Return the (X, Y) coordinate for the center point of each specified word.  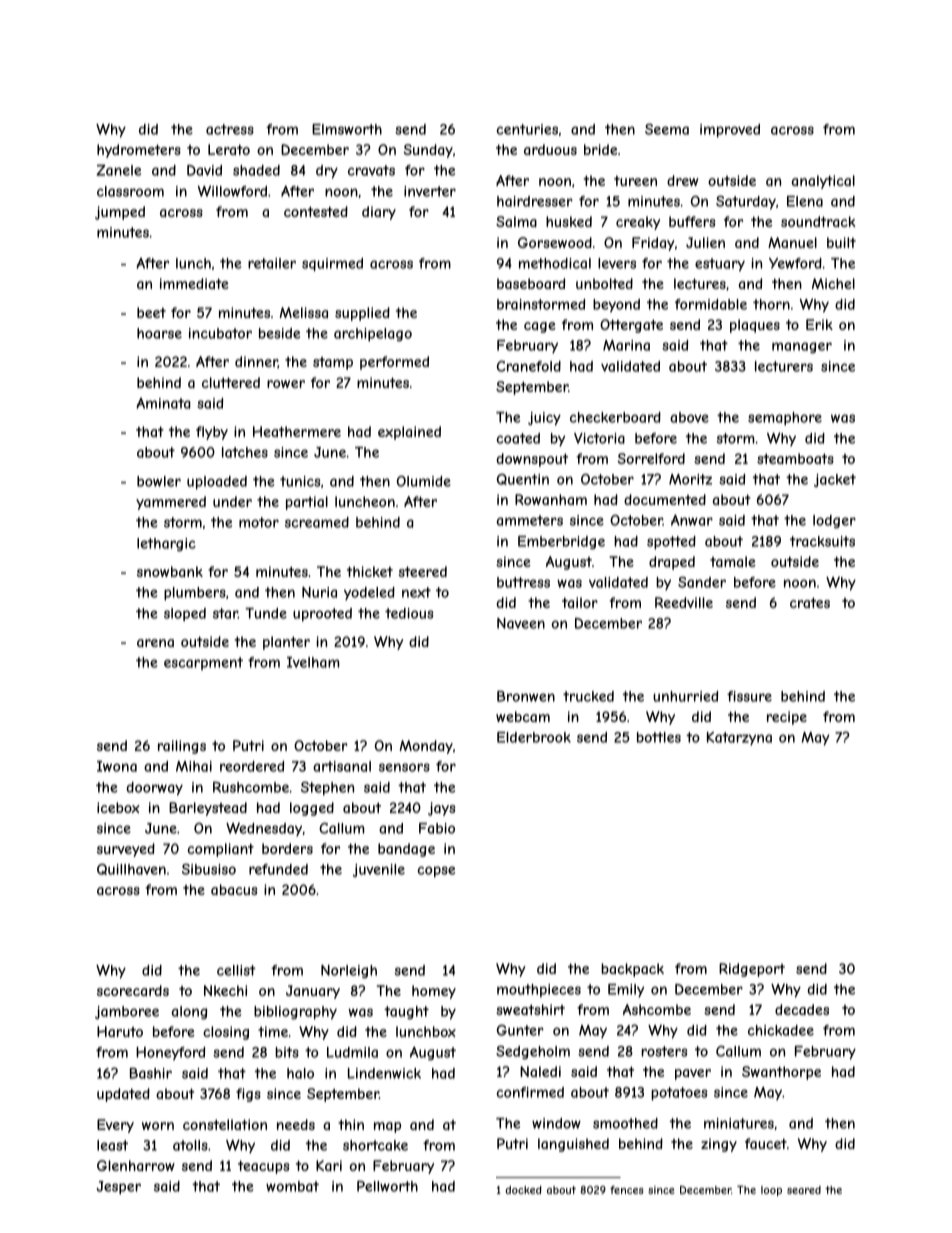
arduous (550, 149)
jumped (120, 213)
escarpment (203, 663)
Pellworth (387, 1186)
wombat (292, 1186)
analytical (823, 182)
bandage (406, 850)
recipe (787, 718)
